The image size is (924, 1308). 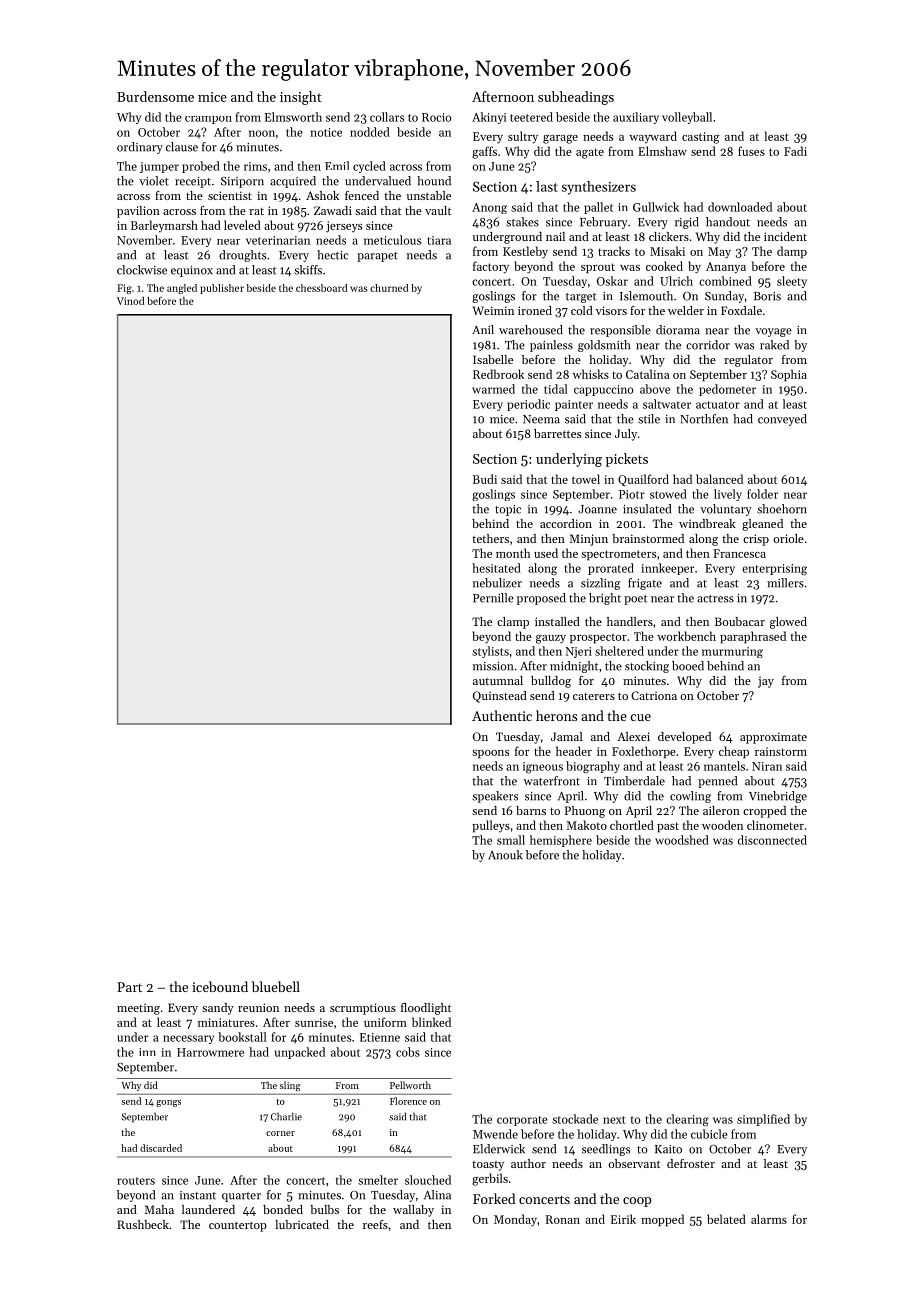 I want to click on Vinod, so click(x=130, y=301).
